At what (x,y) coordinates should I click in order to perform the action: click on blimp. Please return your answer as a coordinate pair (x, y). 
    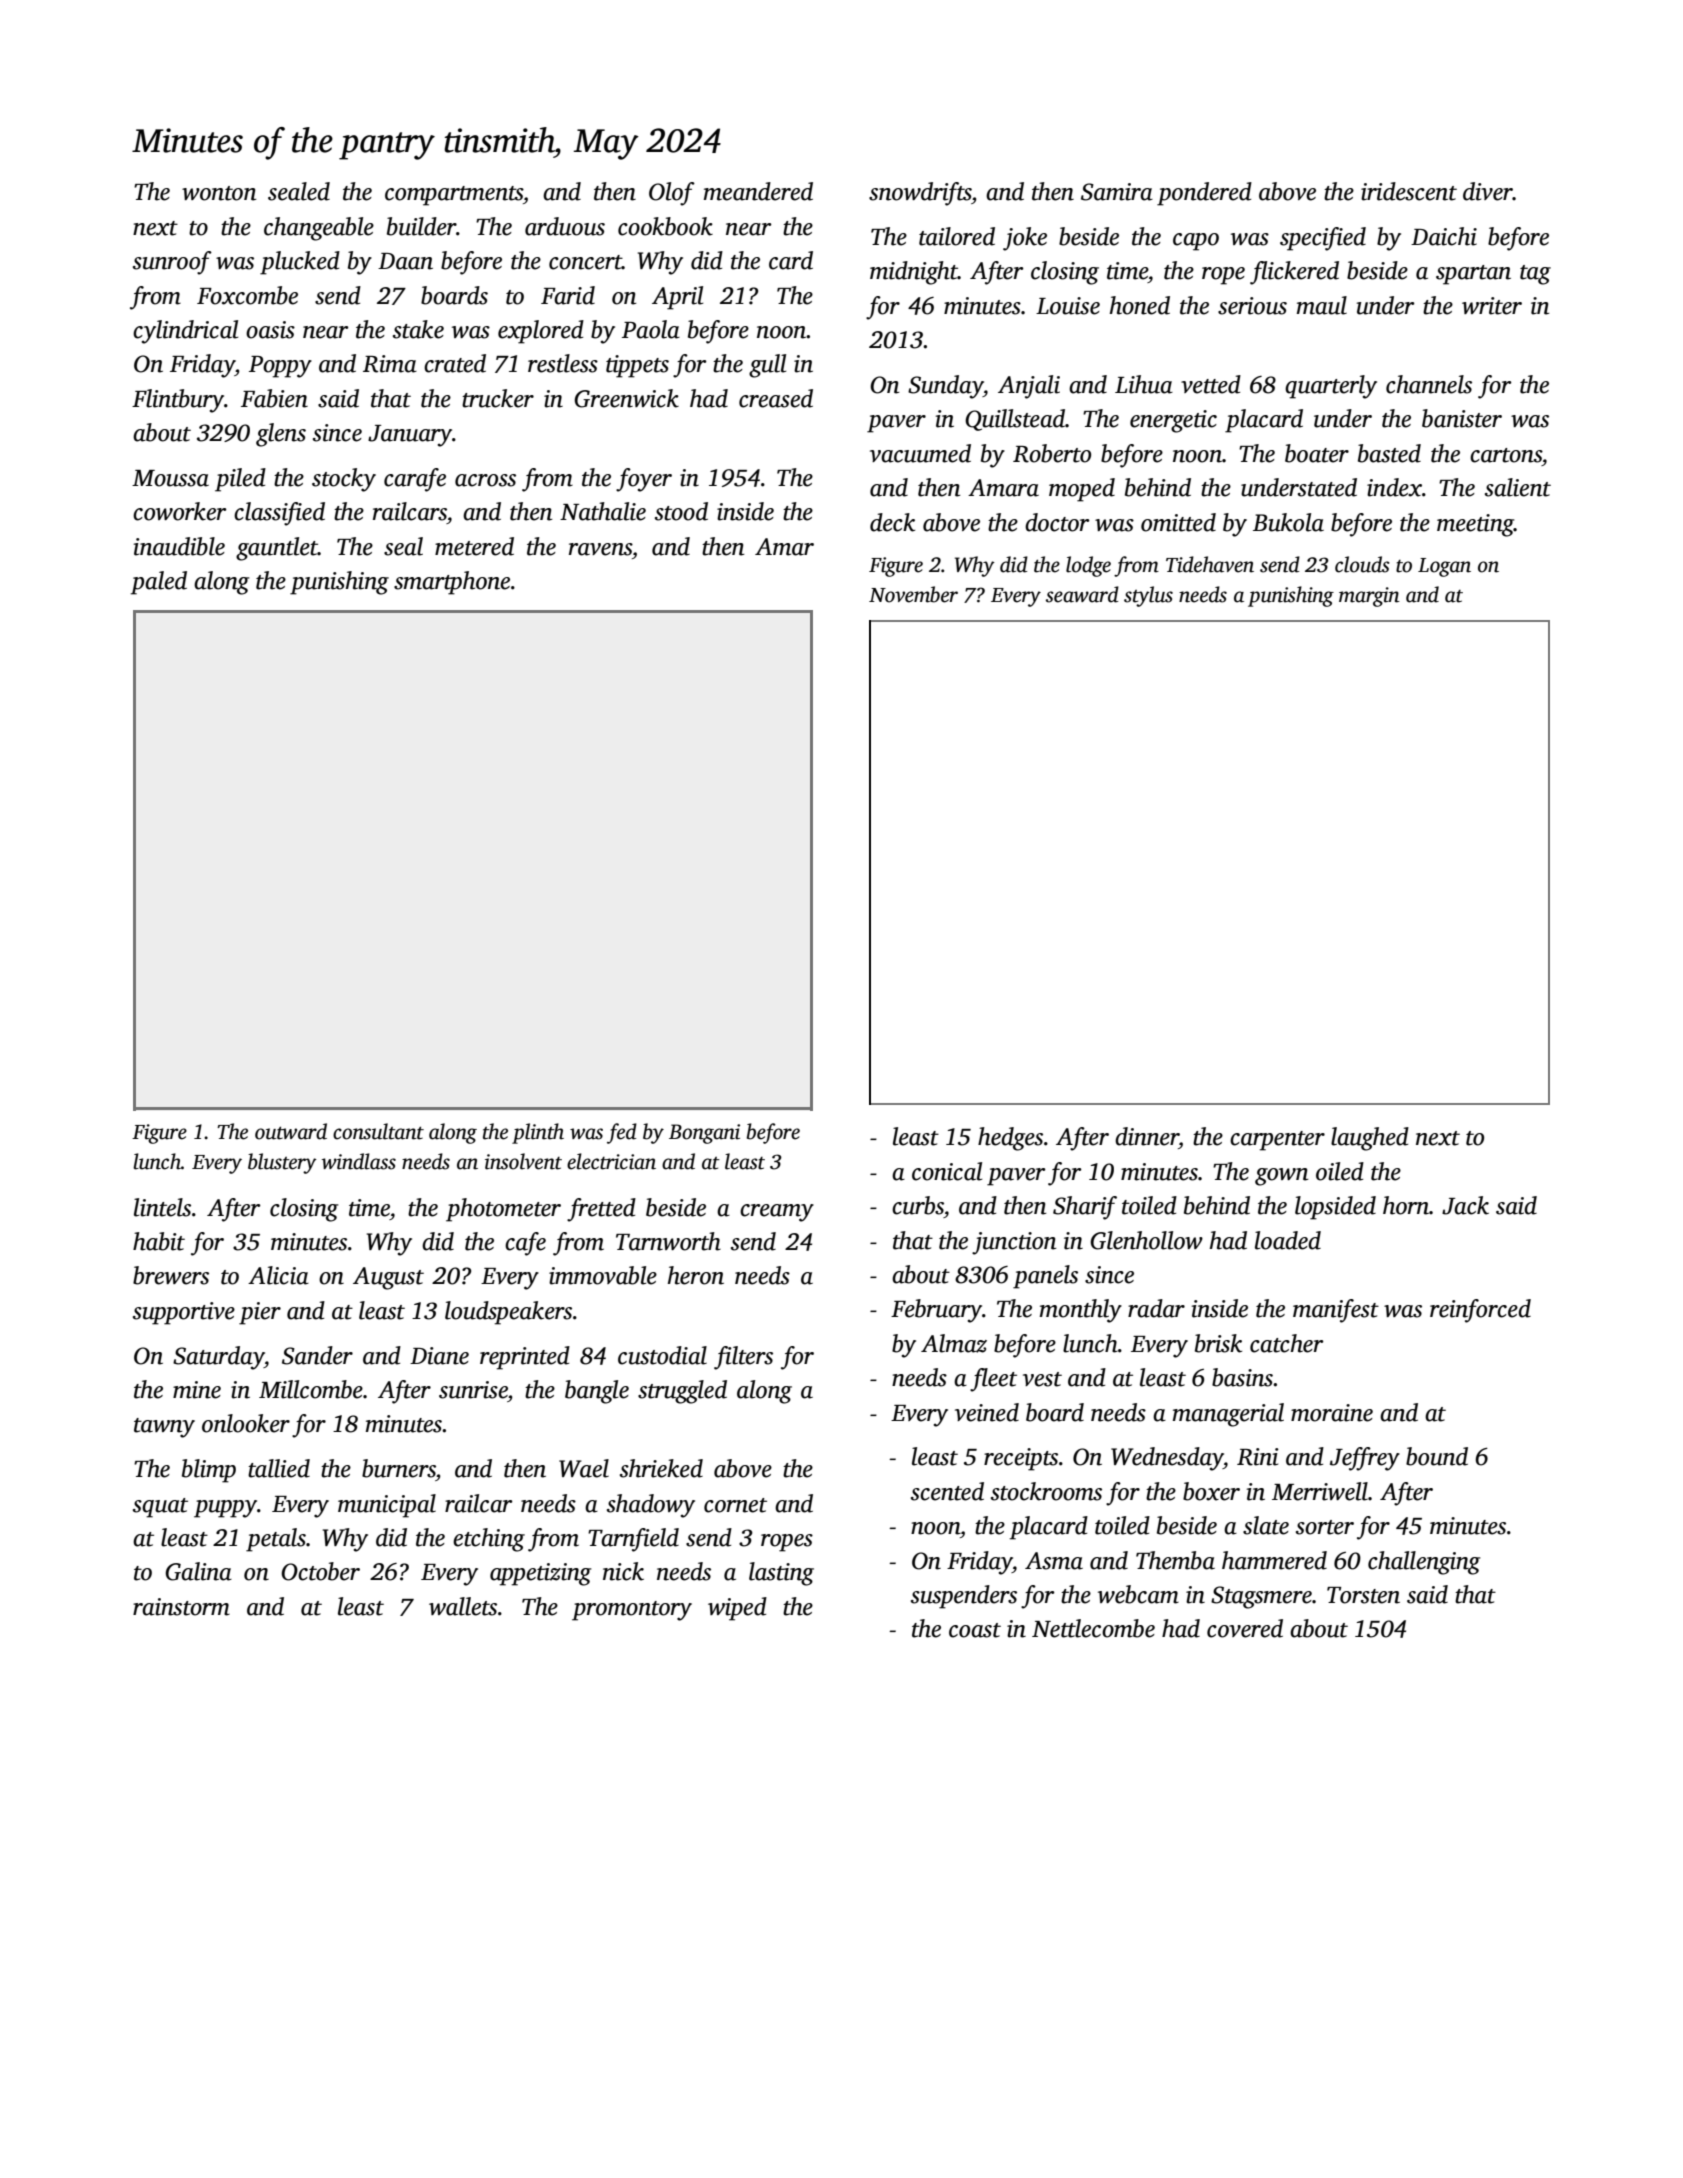
    Looking at the image, I should click on (209, 1471).
